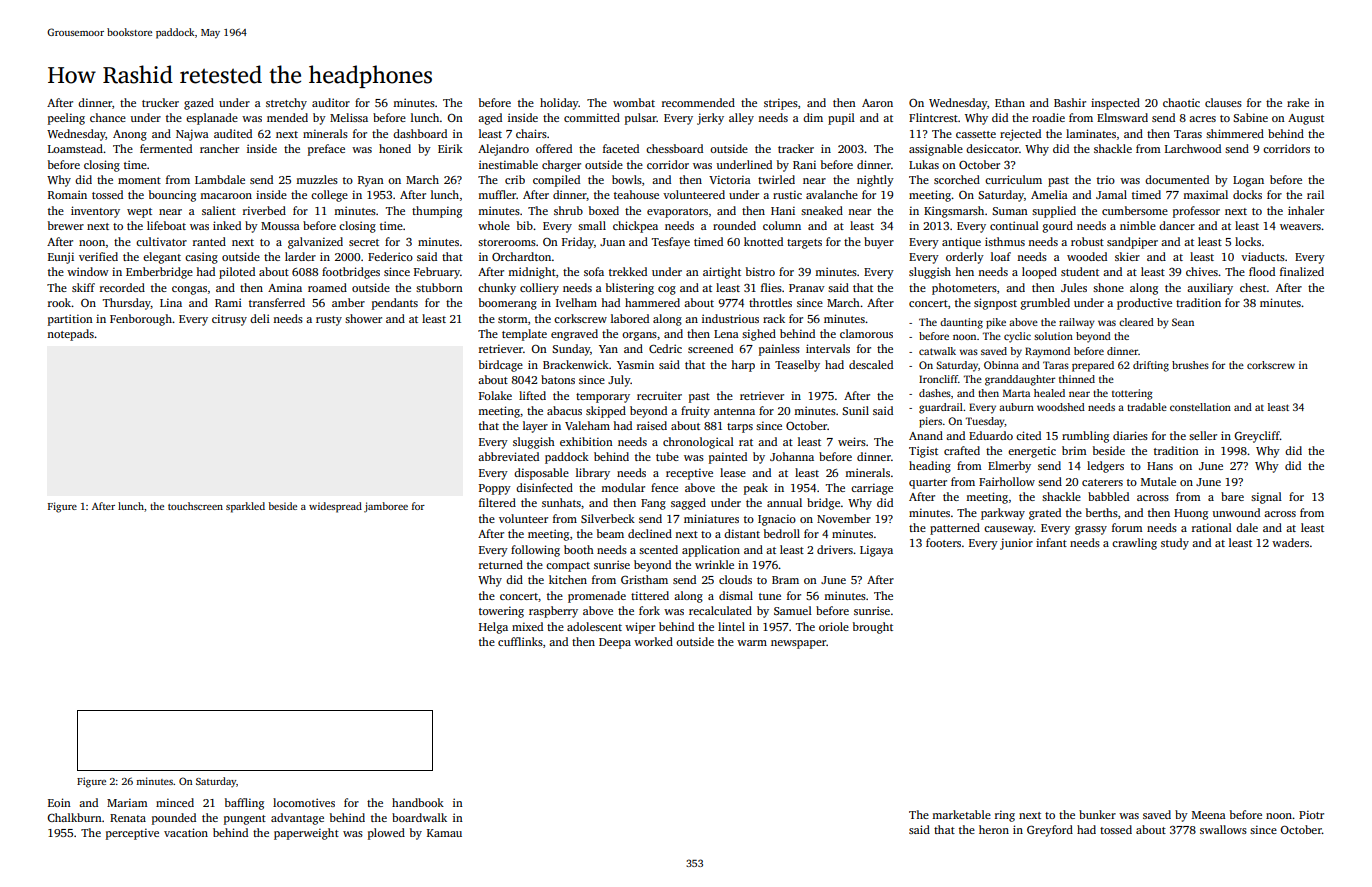  What do you see at coordinates (139, 180) in the screenshot?
I see `moment` at bounding box center [139, 180].
